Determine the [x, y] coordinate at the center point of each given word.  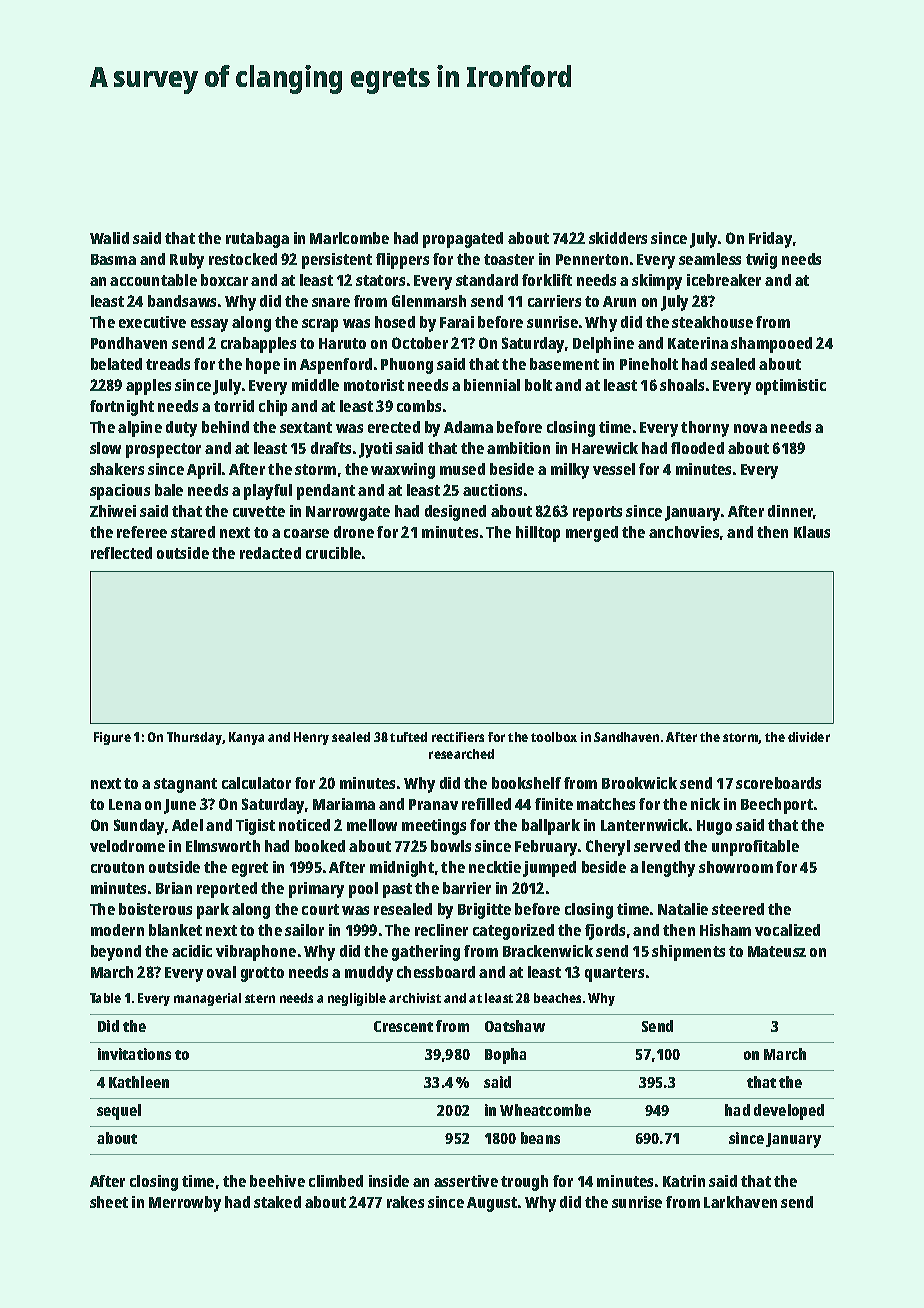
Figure [112, 738]
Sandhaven [626, 737]
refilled [486, 804]
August [492, 1204]
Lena [125, 804]
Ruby [187, 261]
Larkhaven [740, 1202]
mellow [372, 825]
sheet [109, 1202]
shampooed [771, 345]
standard [487, 280]
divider [809, 737]
